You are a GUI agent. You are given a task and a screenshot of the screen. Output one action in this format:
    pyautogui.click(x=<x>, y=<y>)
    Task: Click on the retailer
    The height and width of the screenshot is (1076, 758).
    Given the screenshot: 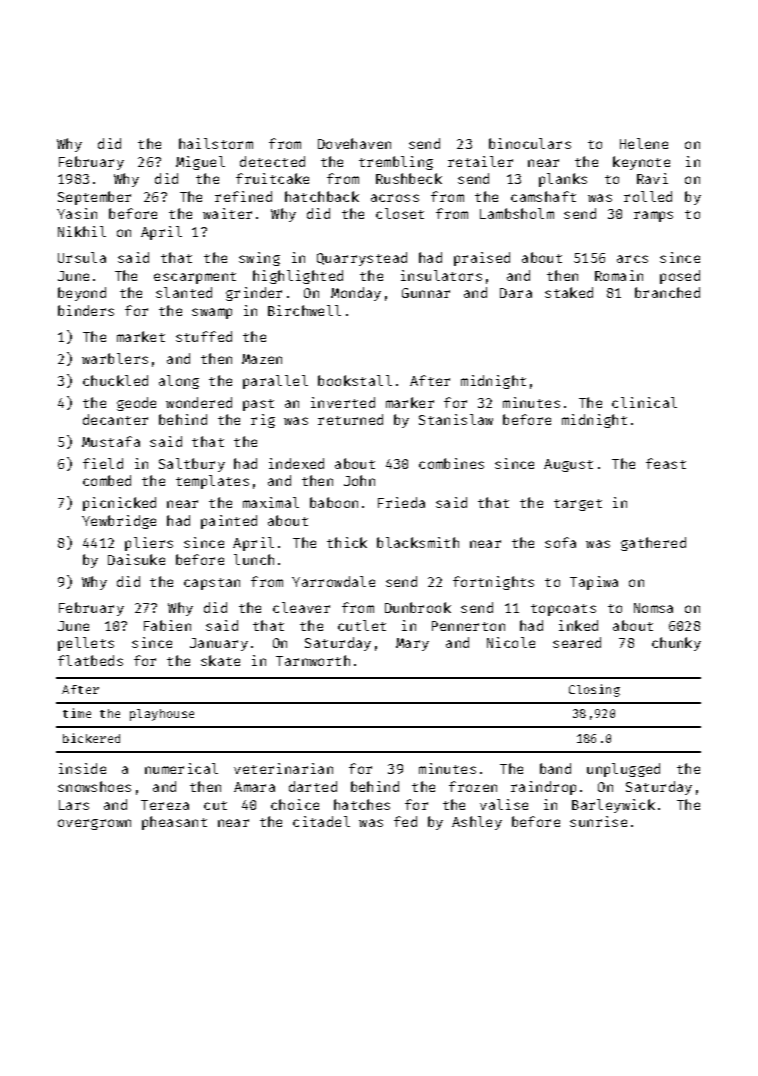 What is the action you would take?
    pyautogui.click(x=480, y=161)
